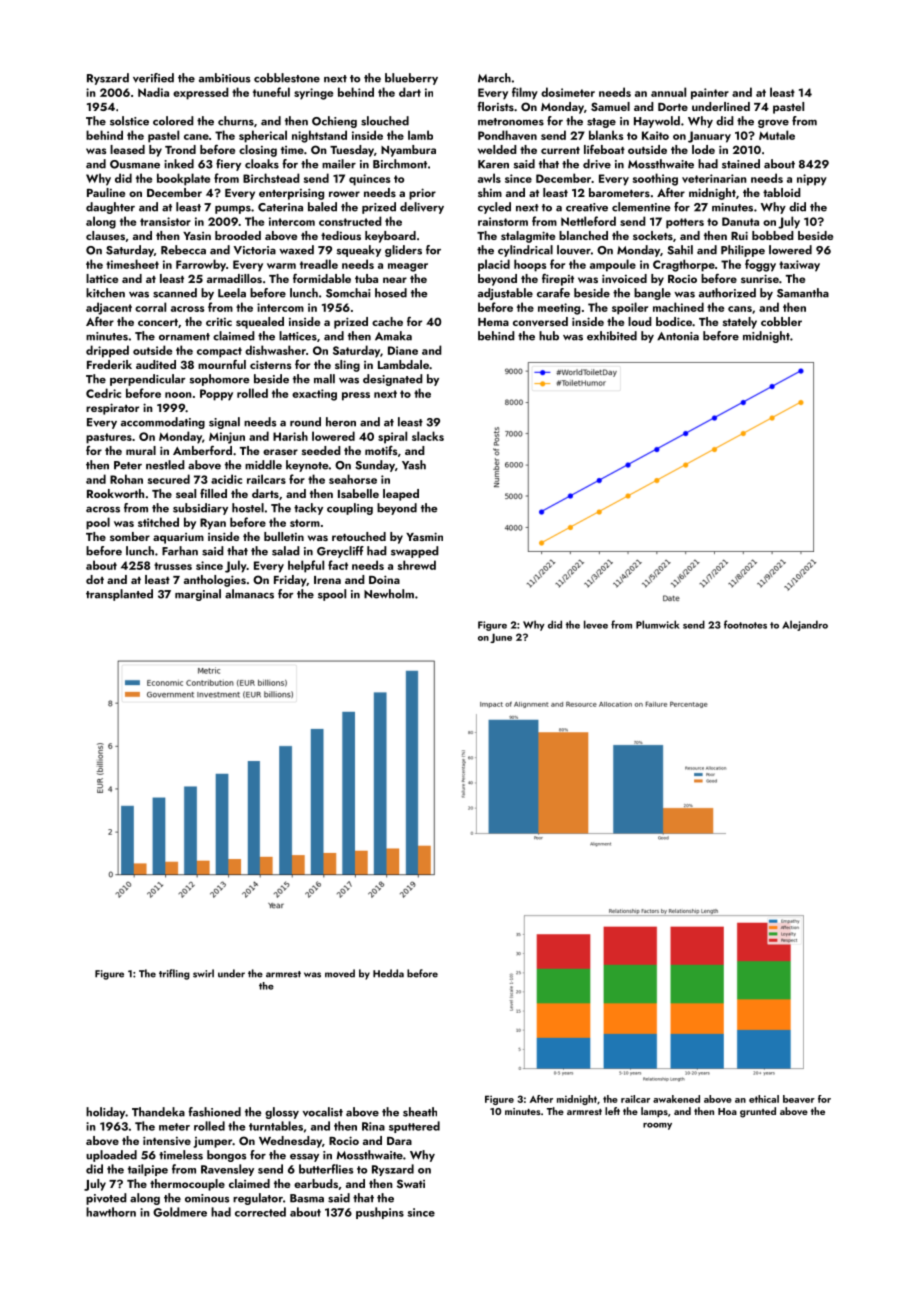  Describe the element at coordinates (287, 78) in the screenshot. I see `cobblestone` at that location.
